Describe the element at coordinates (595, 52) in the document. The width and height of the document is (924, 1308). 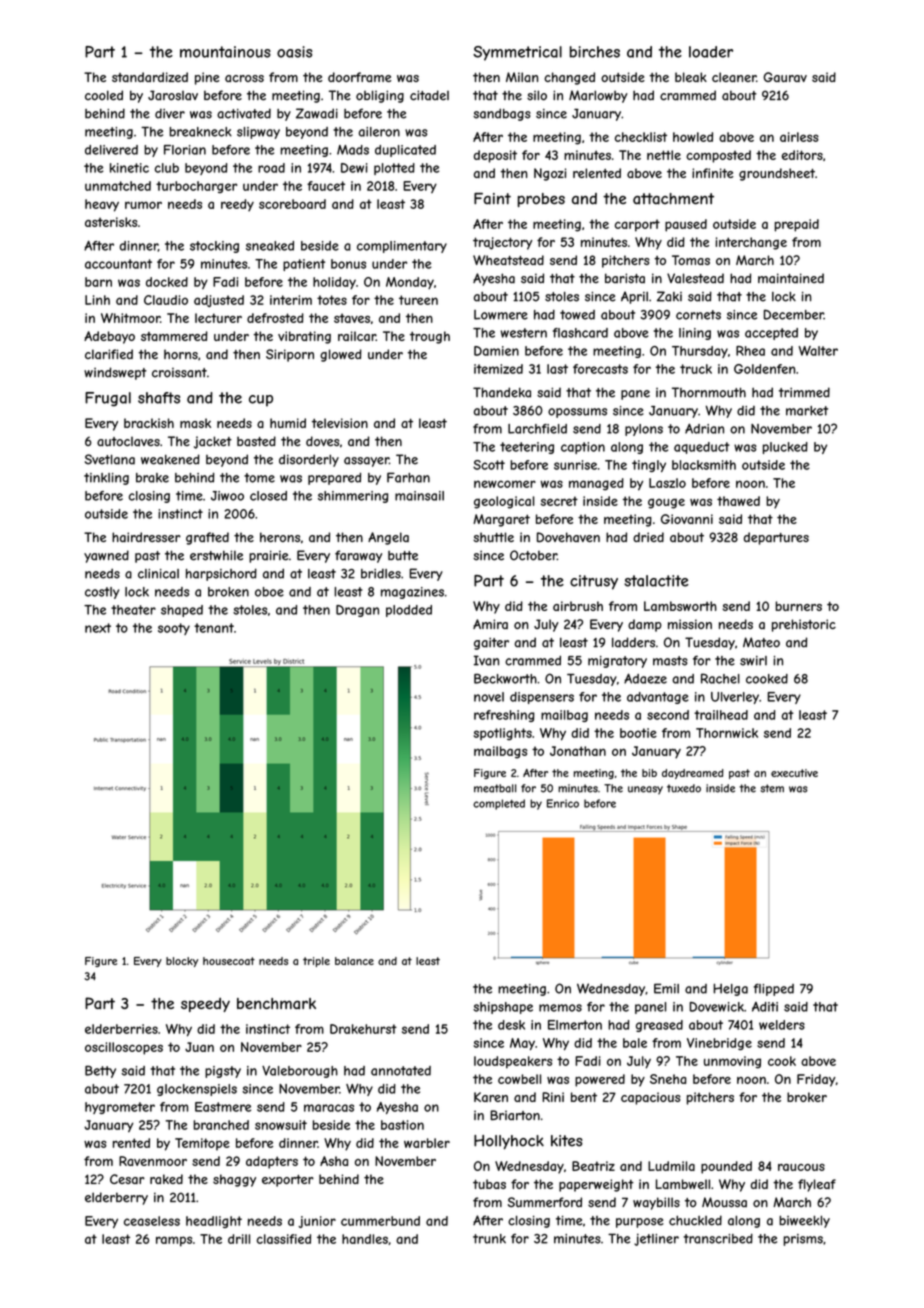
I see `birches` at that location.
